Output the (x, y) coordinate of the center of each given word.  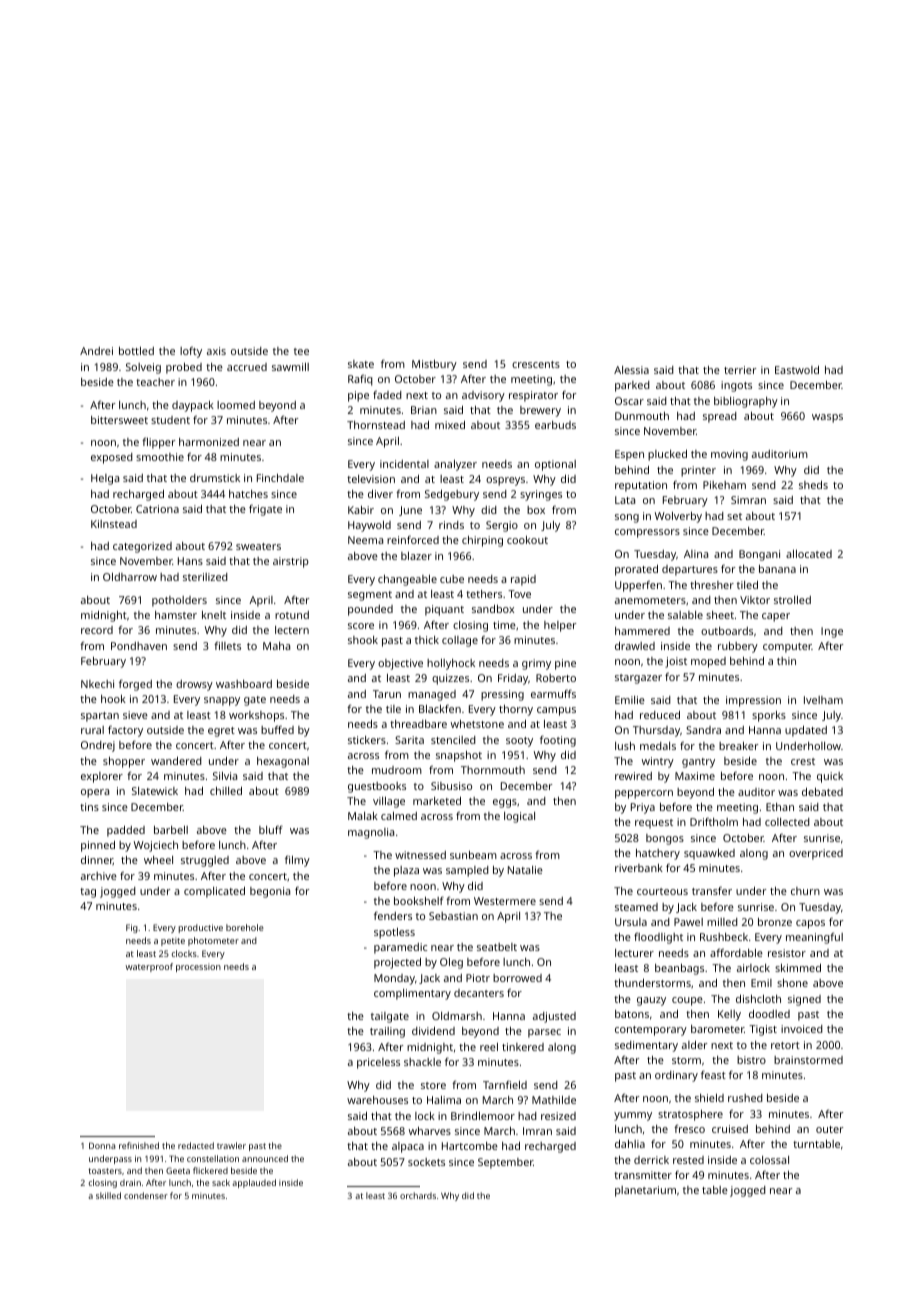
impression (753, 701)
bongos (665, 839)
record (97, 630)
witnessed (420, 855)
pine (565, 664)
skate (361, 364)
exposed (112, 458)
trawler (231, 1145)
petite (173, 941)
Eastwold (797, 369)
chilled (226, 790)
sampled (467, 871)
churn (805, 891)
